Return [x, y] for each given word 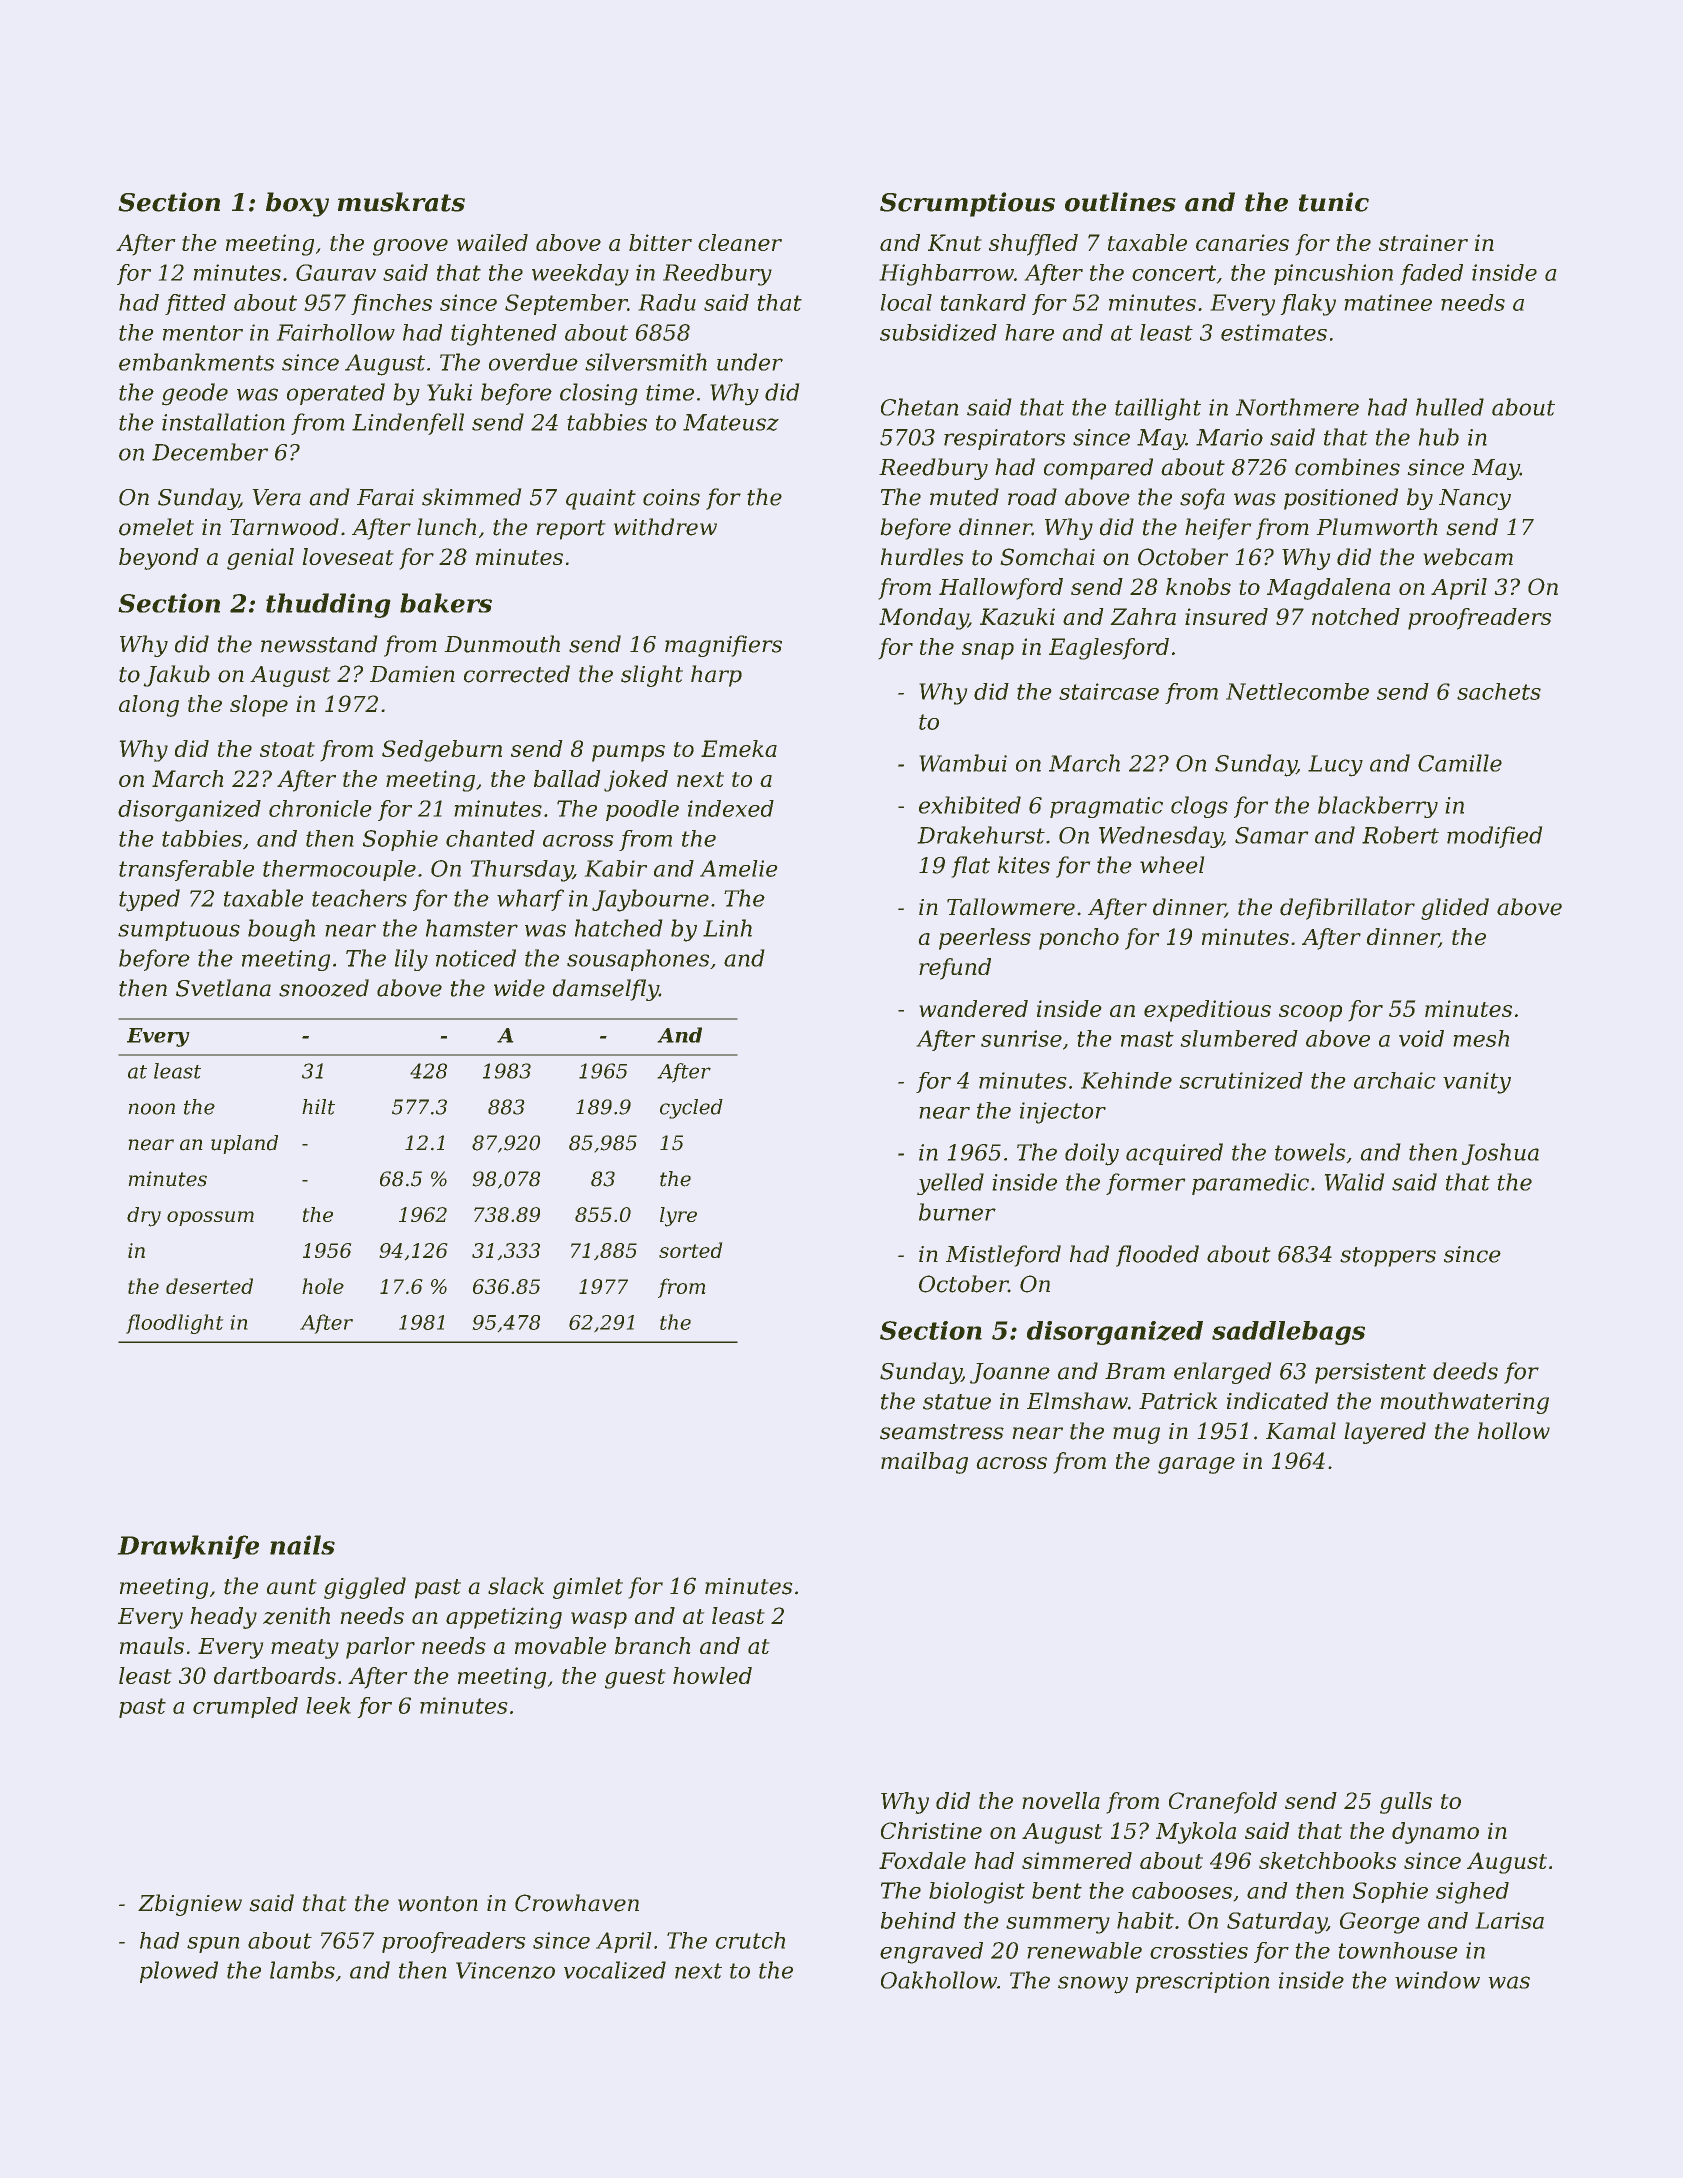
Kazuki [1017, 617]
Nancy [1475, 499]
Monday [923, 619]
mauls [152, 1645]
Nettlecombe [1297, 691]
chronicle [320, 808]
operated [336, 394]
